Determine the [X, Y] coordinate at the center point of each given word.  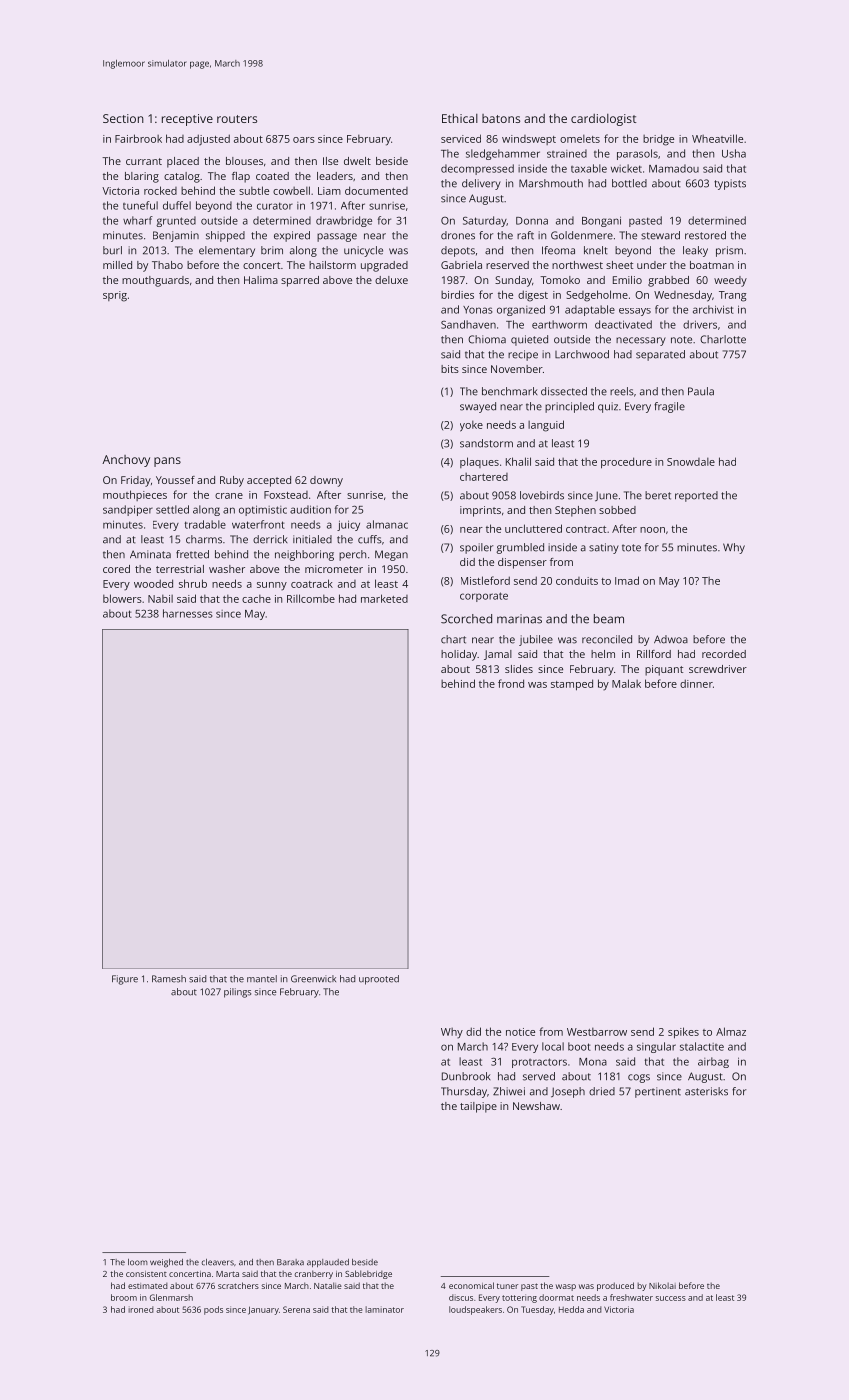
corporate [484, 597]
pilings [237, 993]
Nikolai [662, 1285]
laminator [384, 1309]
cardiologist [604, 120]
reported [696, 496]
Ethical [460, 118]
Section [123, 118]
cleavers [218, 1262]
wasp [566, 1287]
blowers [122, 598]
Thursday [464, 1092]
